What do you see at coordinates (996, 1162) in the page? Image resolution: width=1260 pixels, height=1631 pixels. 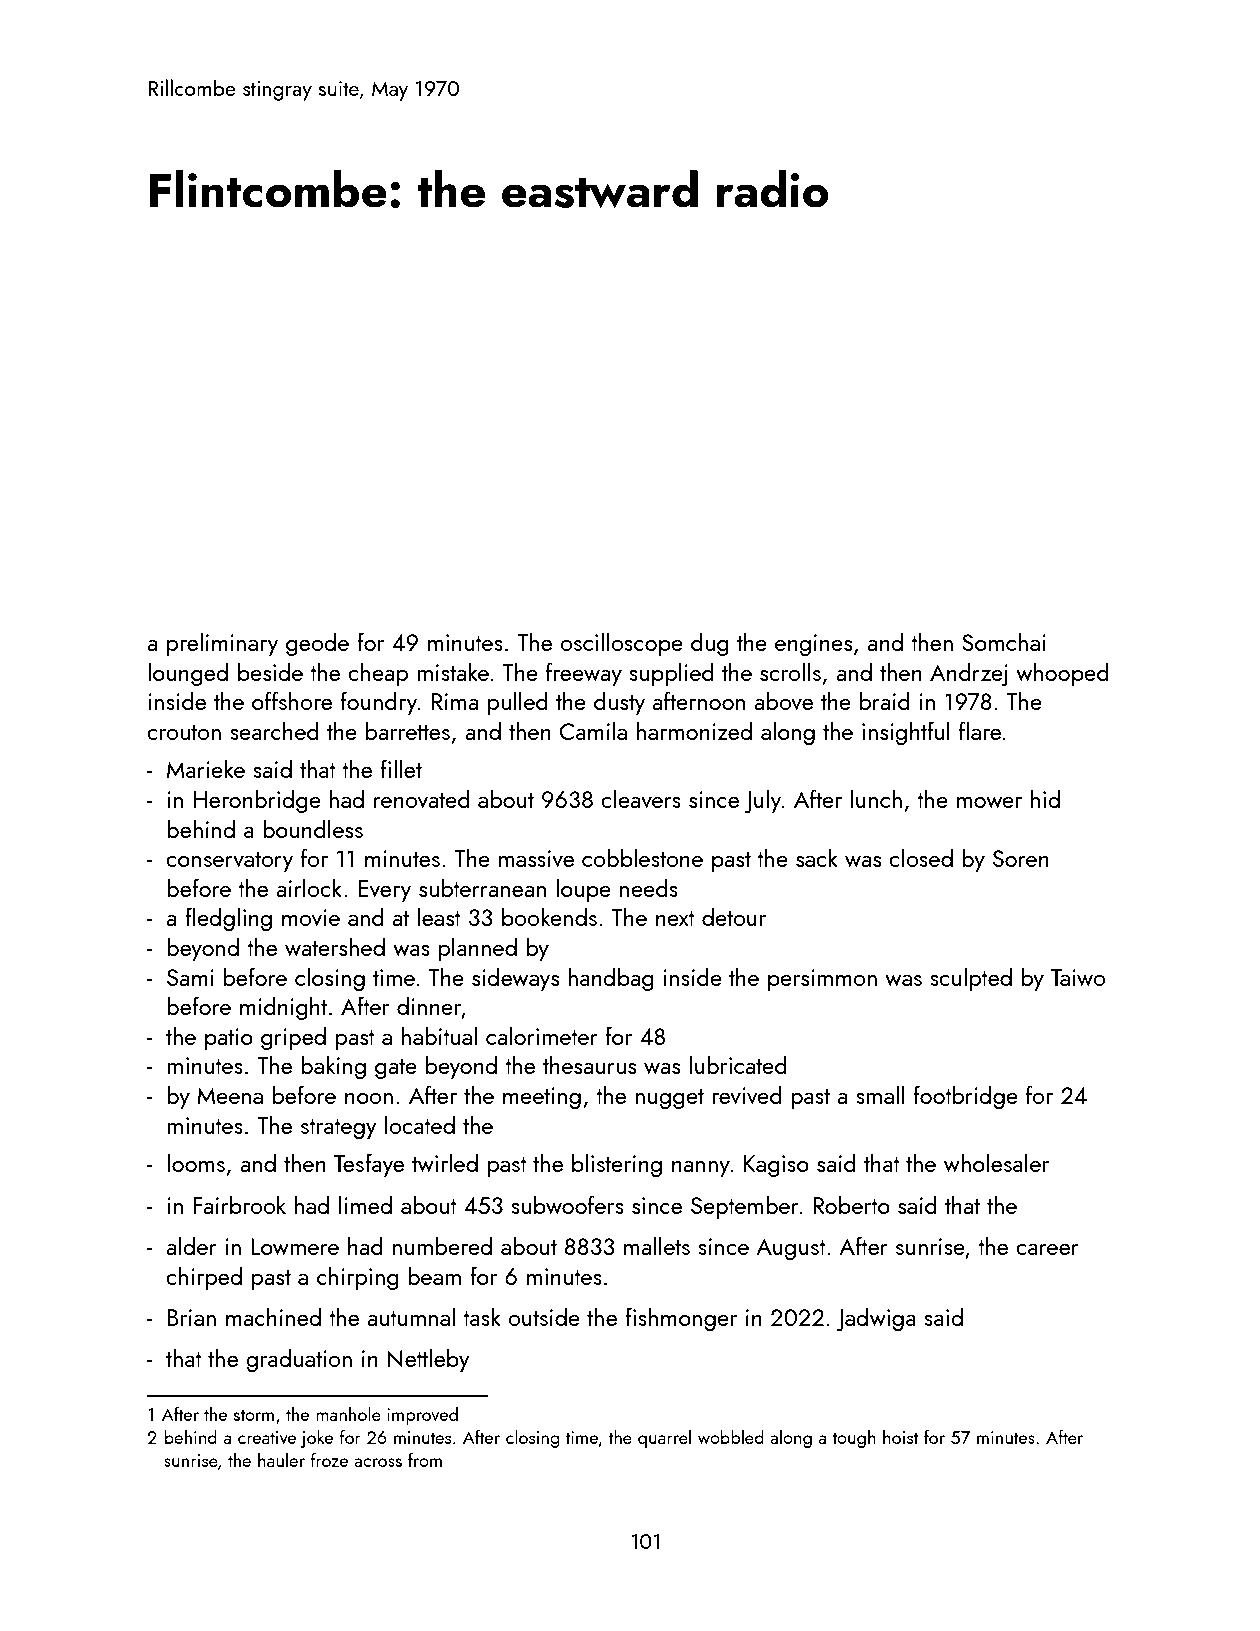 I see `wholesaler` at bounding box center [996, 1162].
